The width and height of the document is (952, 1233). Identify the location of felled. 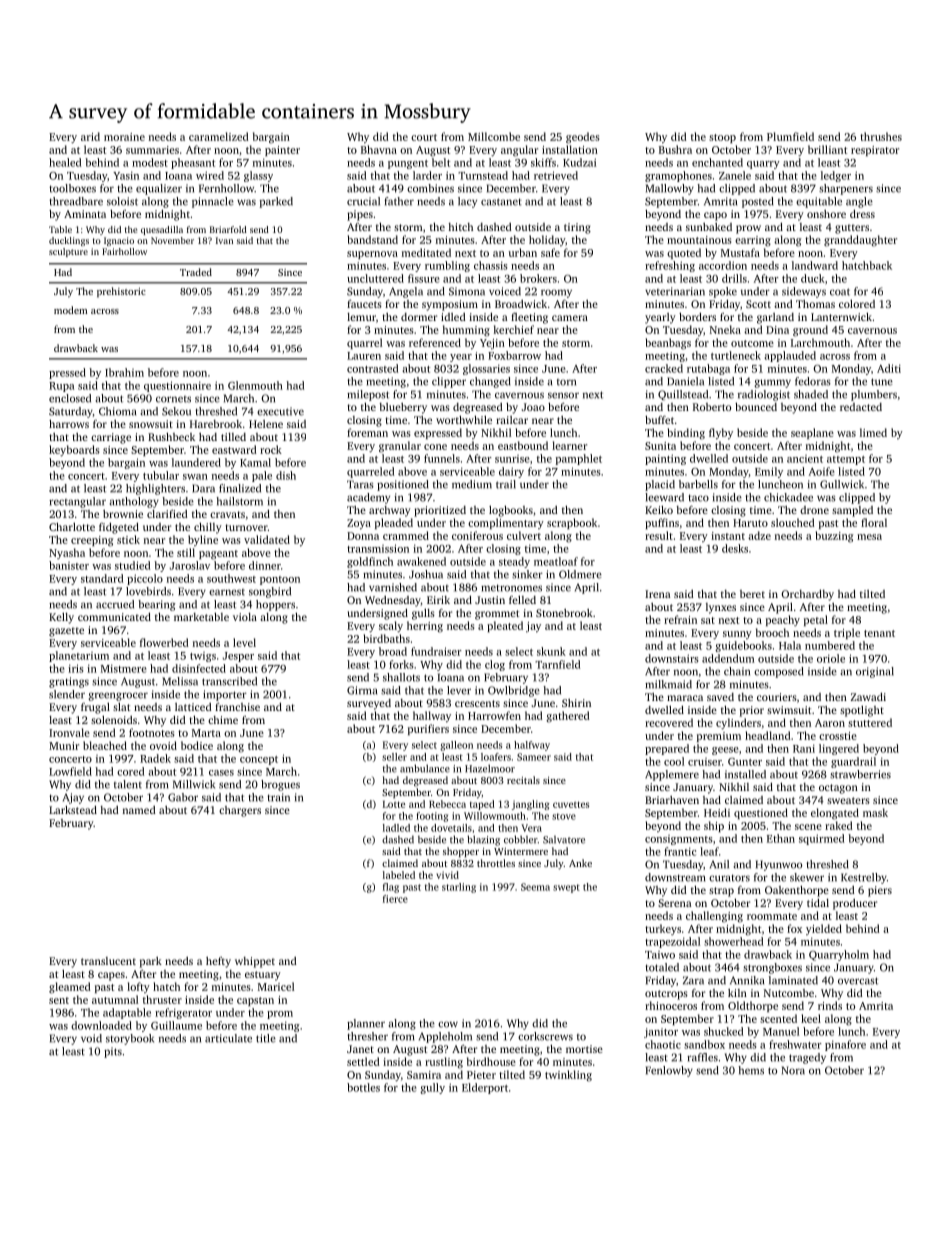
(522, 599).
